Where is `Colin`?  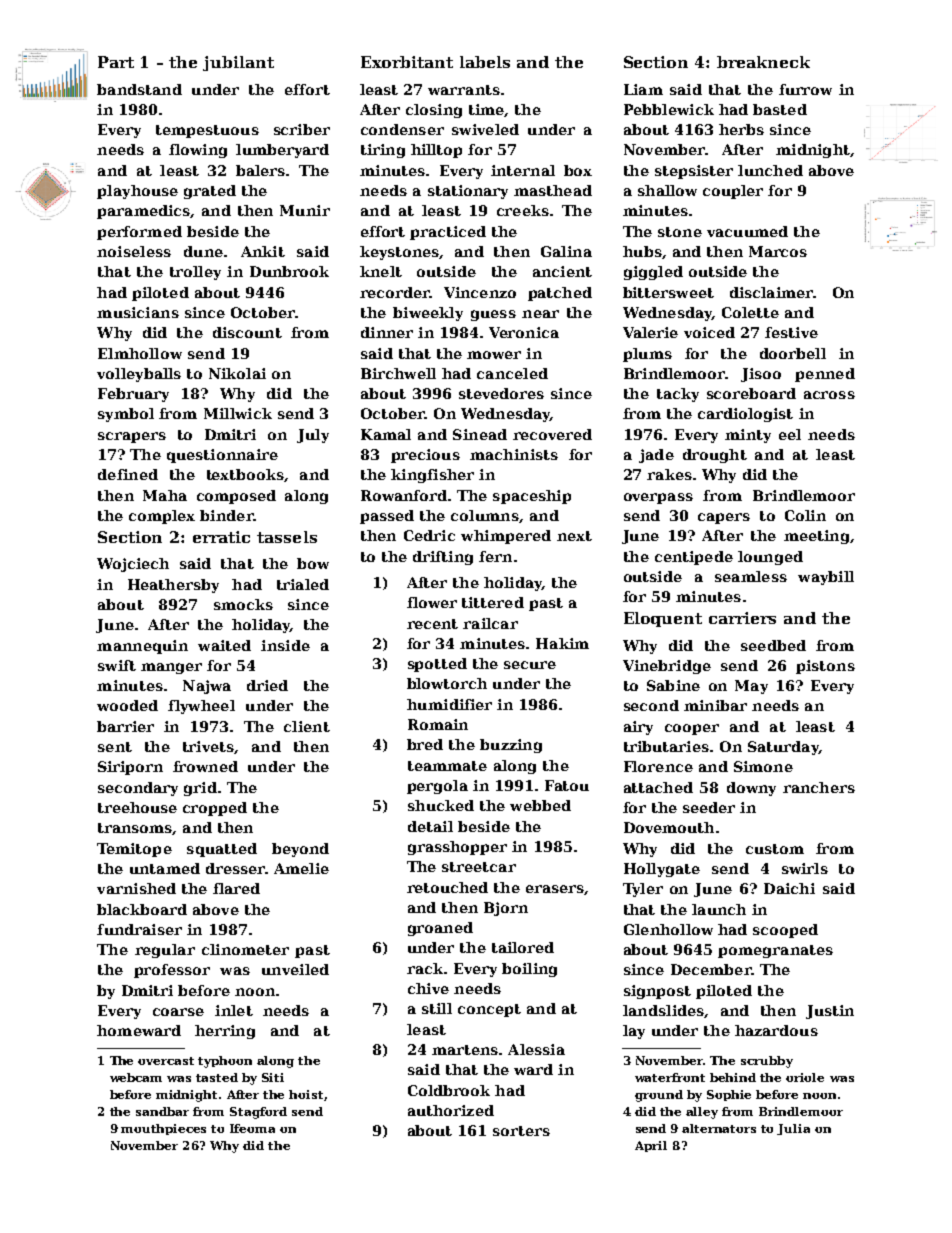
Colin is located at coordinates (805, 515).
